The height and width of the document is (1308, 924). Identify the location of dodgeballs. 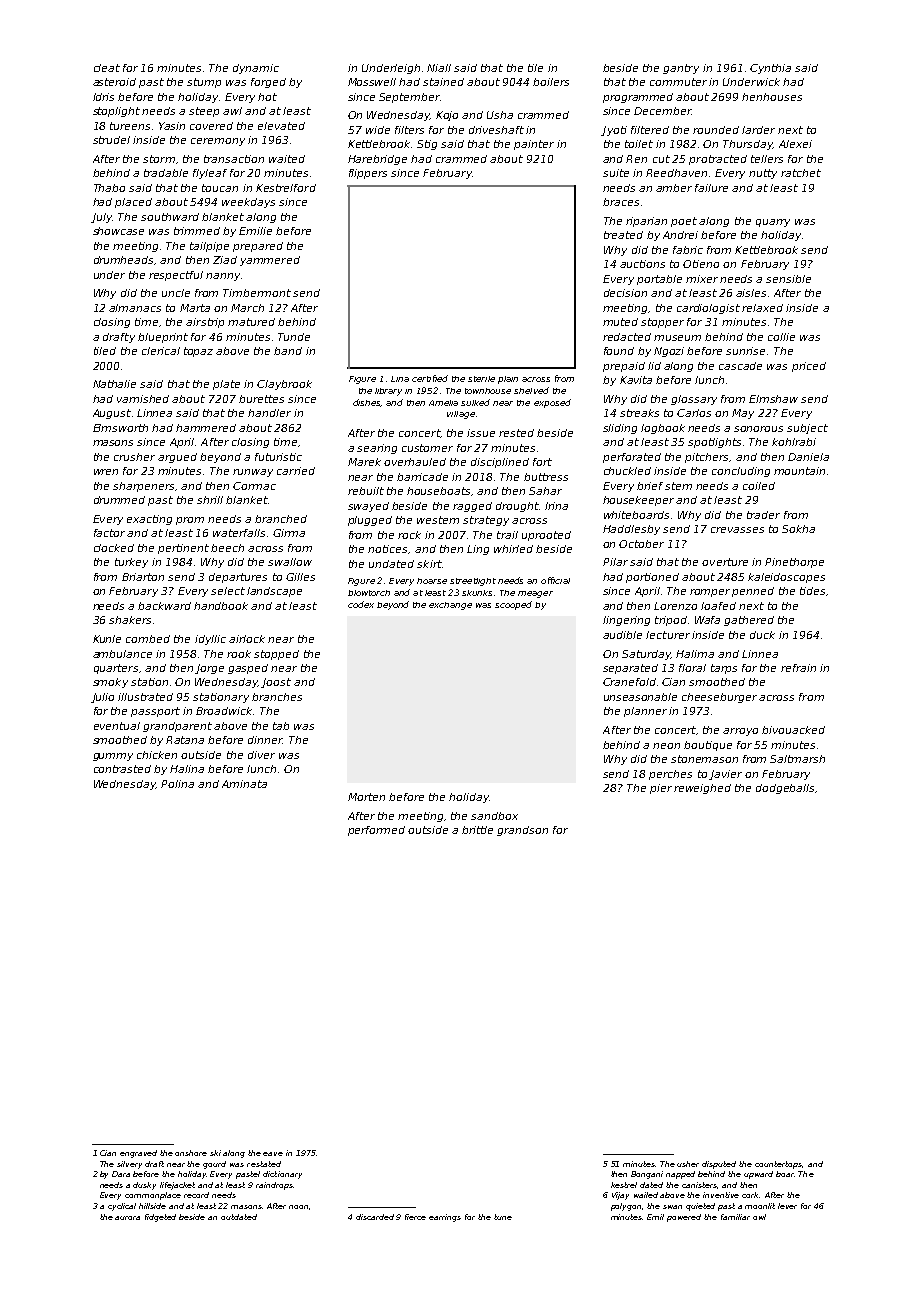
(785, 789).
